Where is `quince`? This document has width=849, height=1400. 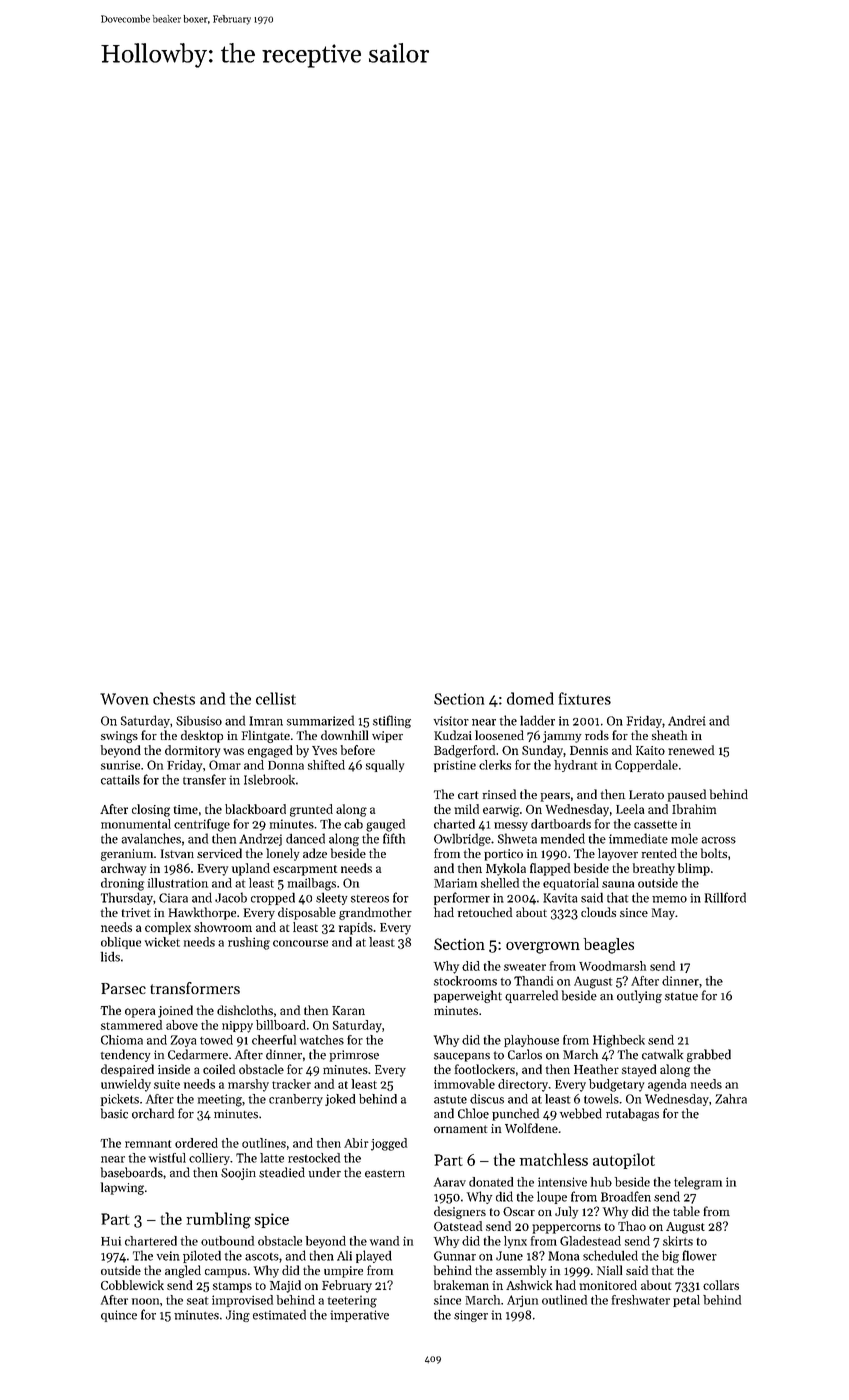 quince is located at coordinates (119, 1316).
